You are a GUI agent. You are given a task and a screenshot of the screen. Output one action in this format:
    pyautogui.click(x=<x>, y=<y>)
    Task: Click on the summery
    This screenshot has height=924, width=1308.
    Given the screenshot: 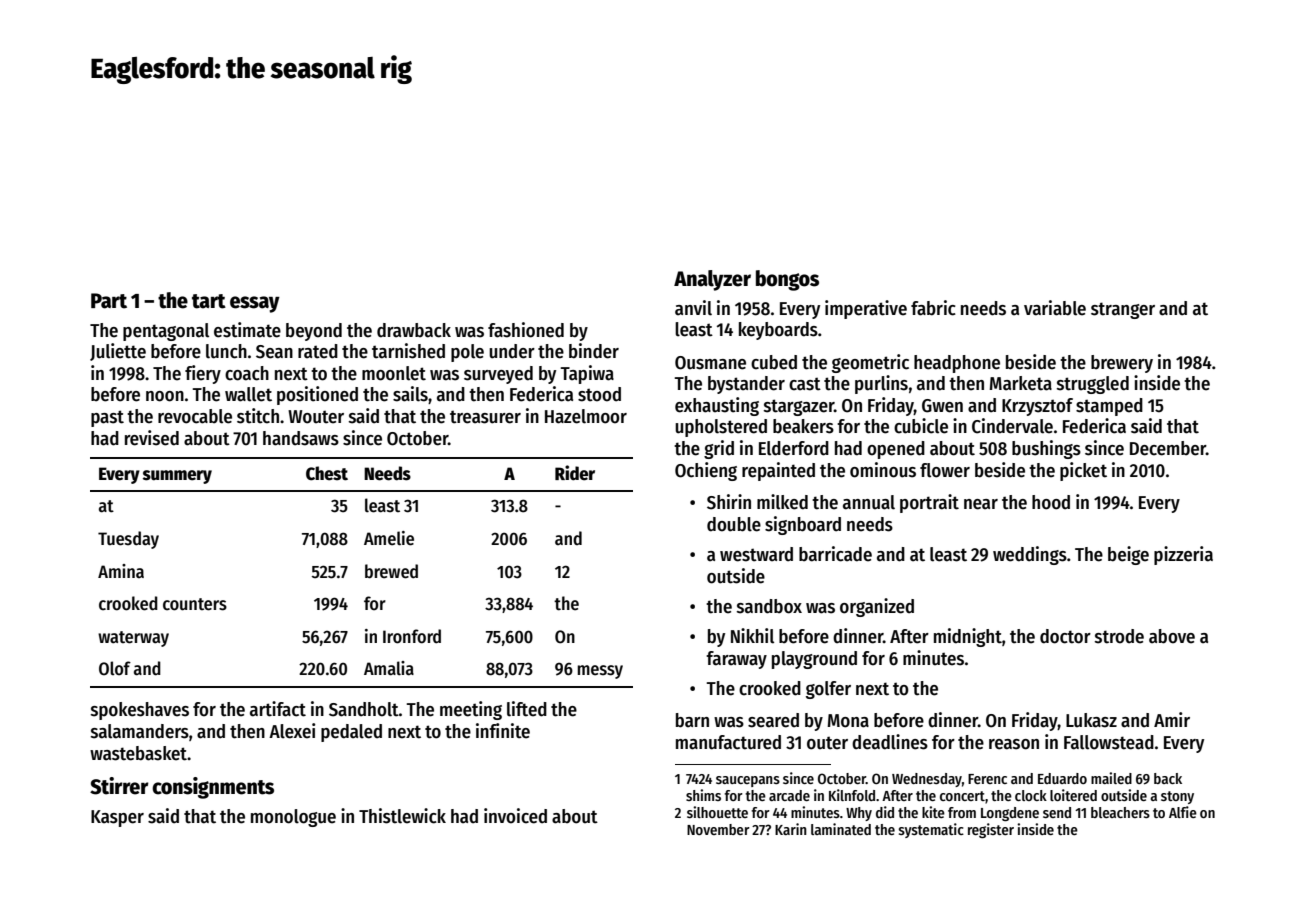 What is the action you would take?
    pyautogui.click(x=177, y=477)
